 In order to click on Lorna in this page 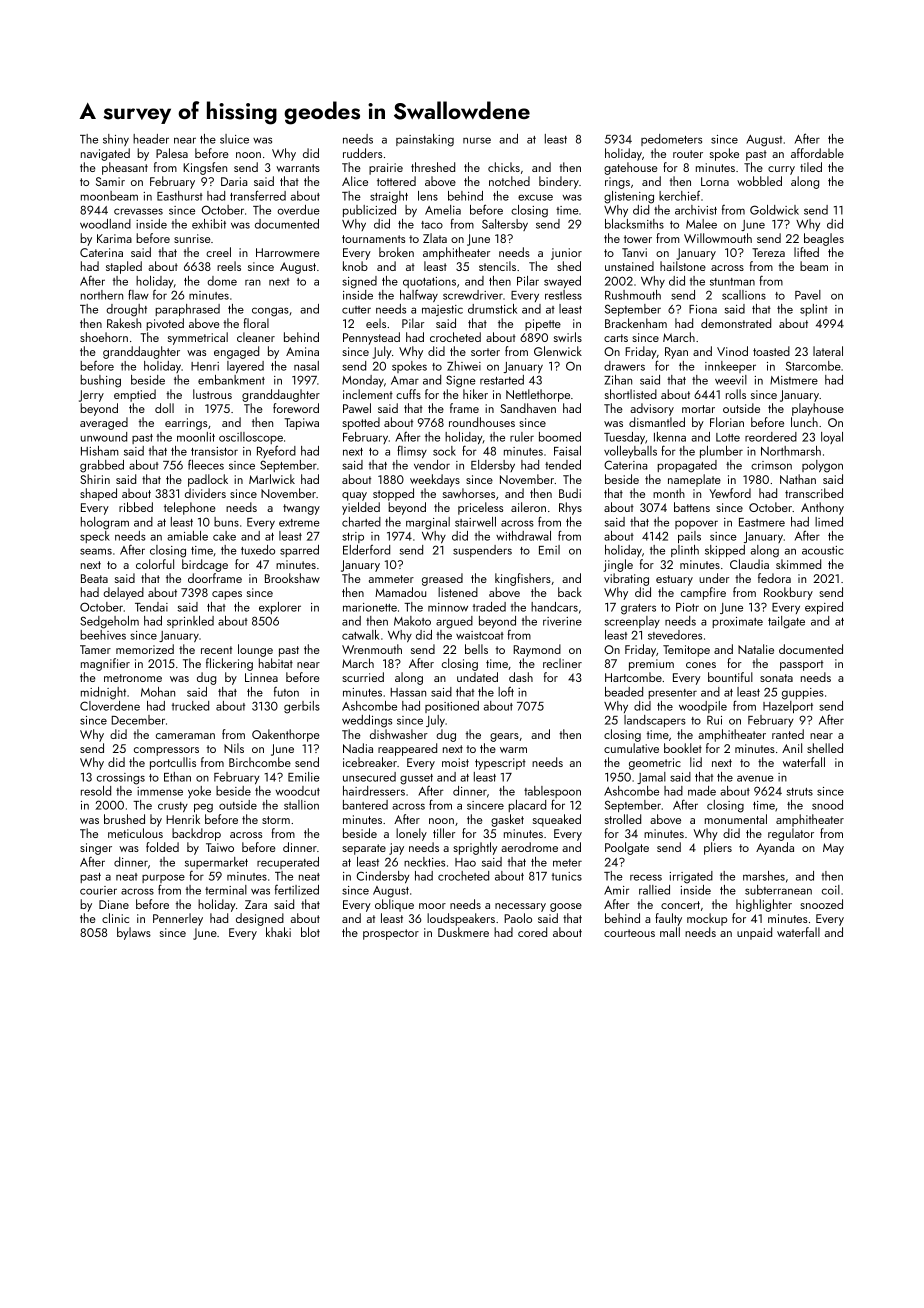, I will do `click(715, 181)`.
